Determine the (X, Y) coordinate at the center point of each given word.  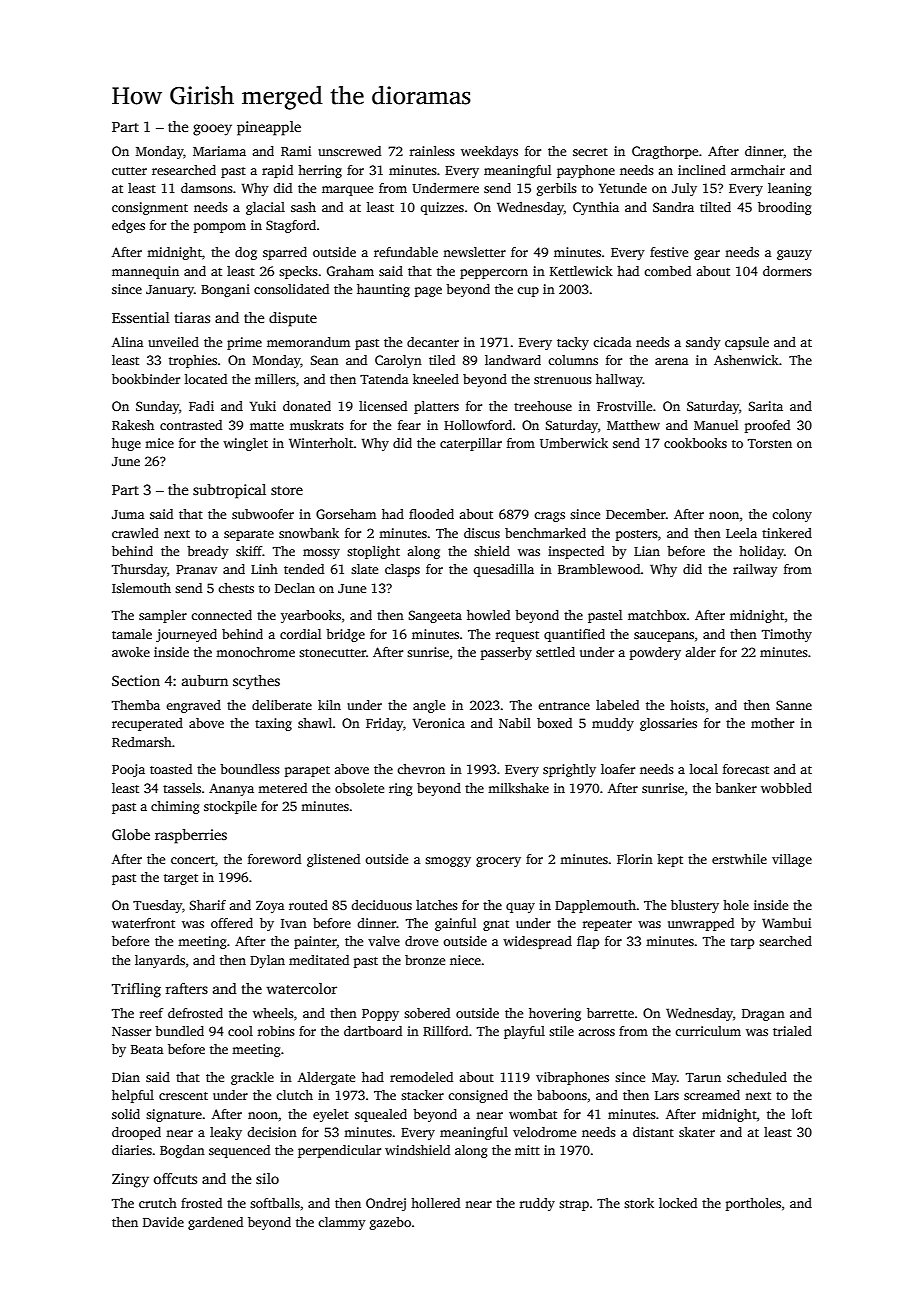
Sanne (794, 705)
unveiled (173, 342)
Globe (131, 834)
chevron (421, 769)
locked (678, 1203)
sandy (703, 343)
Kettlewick (581, 271)
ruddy (537, 1204)
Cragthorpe (665, 152)
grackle (252, 1078)
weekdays (489, 152)
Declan (295, 588)
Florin (635, 859)
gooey (212, 130)
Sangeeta (435, 616)
